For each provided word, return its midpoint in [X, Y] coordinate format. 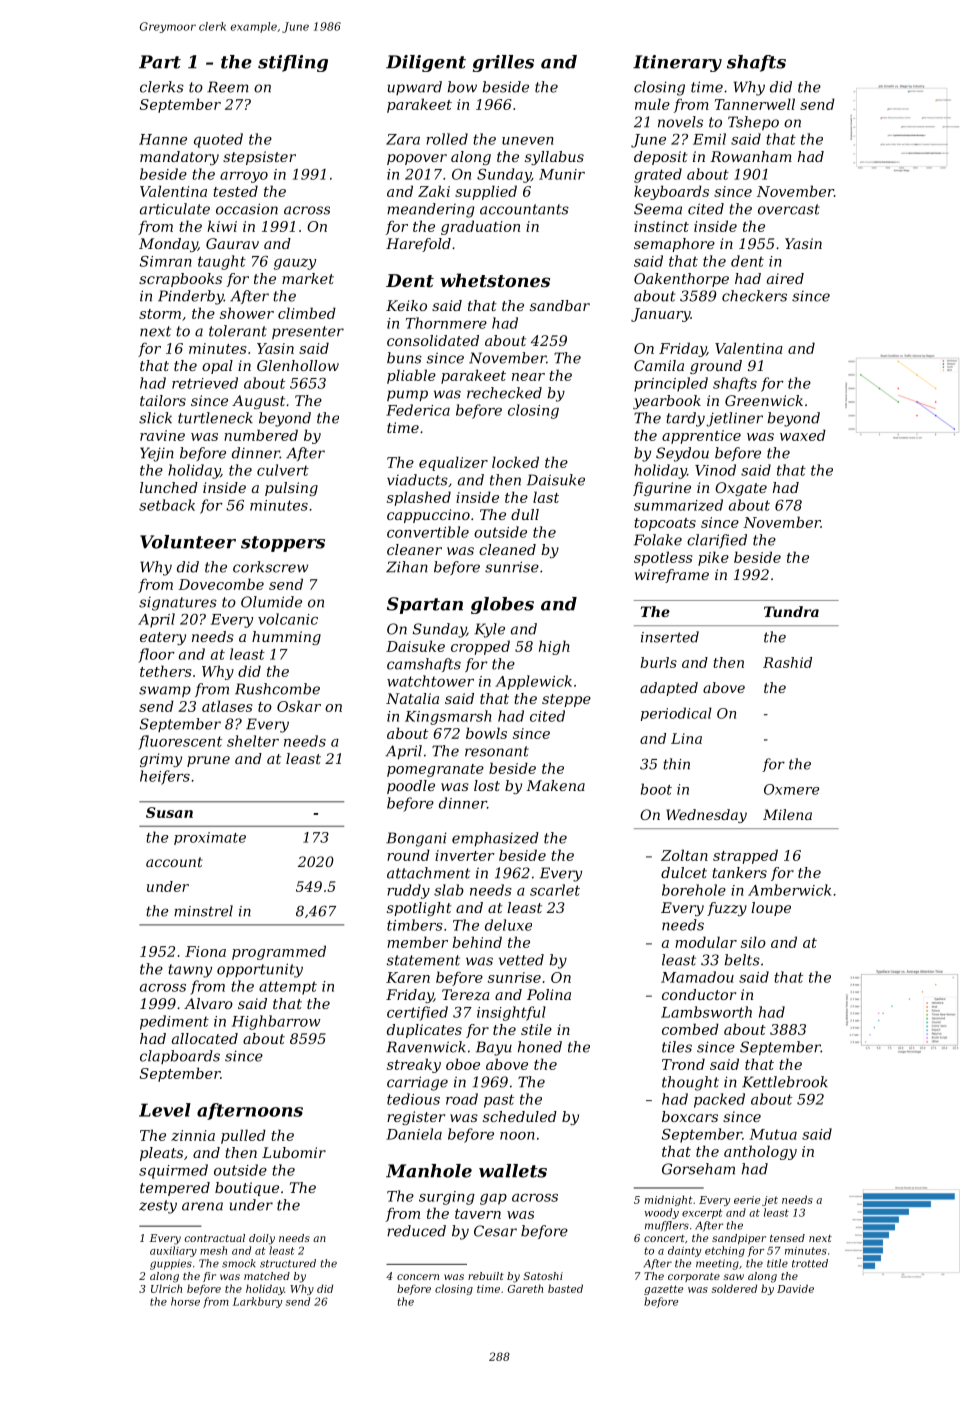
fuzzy [727, 909]
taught [222, 262]
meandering [431, 210]
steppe [566, 700]
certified [417, 1013]
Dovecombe [221, 584]
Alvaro [208, 1003]
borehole [694, 890]
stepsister [259, 158]
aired [785, 278]
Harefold [418, 245]
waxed [803, 435]
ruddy [408, 891]
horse [185, 1301]
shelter [253, 741]
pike [713, 558]
